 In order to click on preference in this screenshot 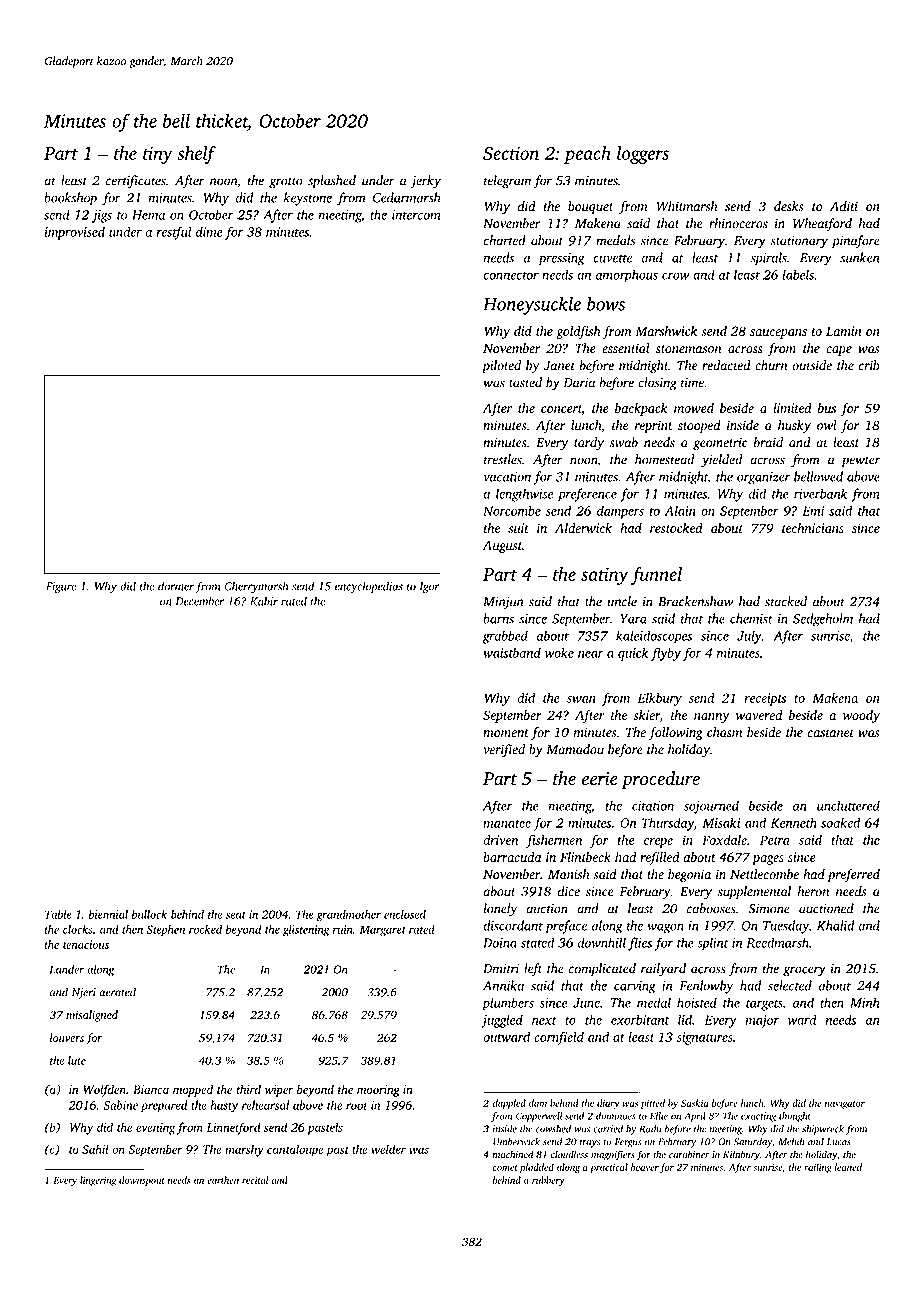, I will do `click(587, 495)`.
